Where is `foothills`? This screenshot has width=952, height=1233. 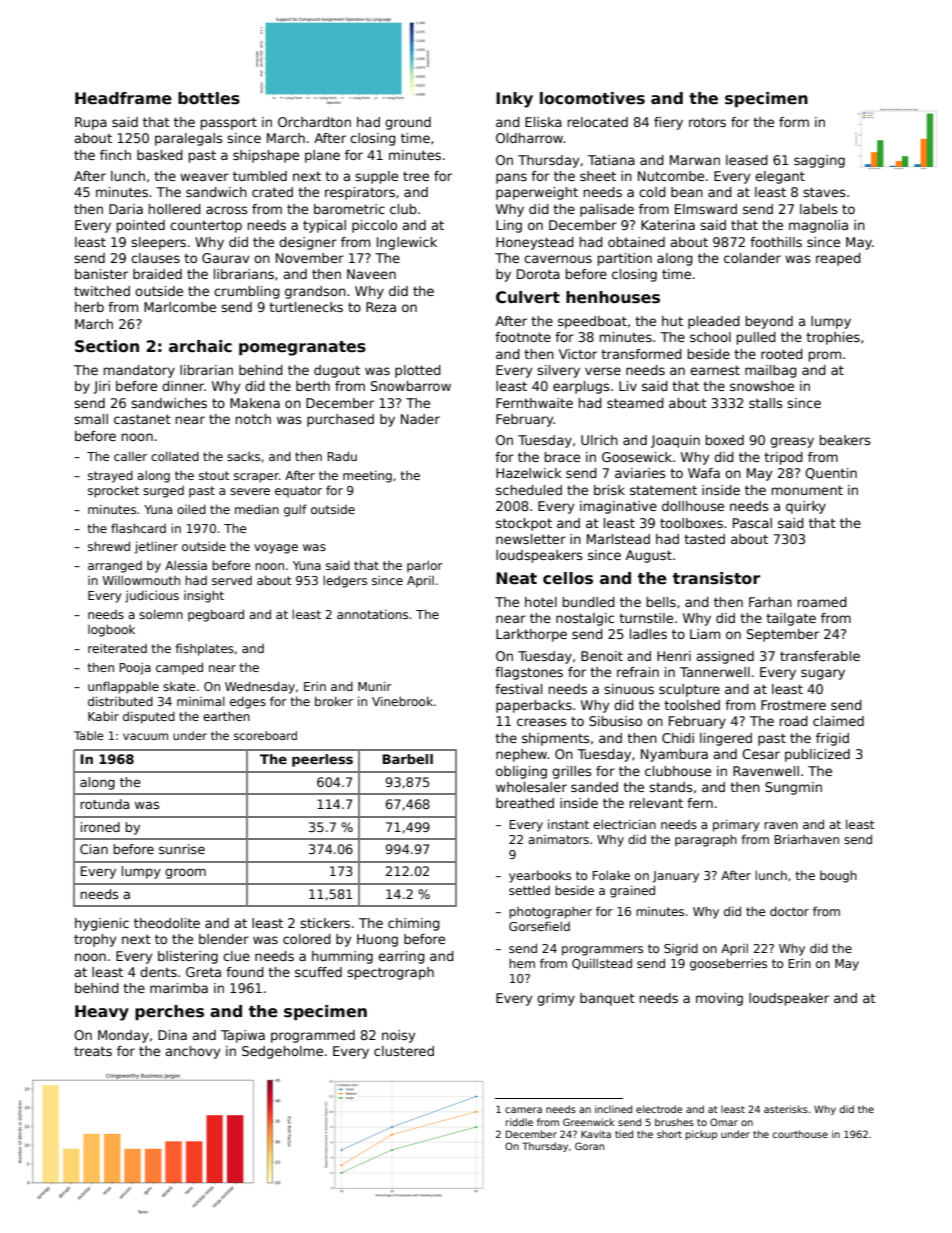 foothills is located at coordinates (776, 242).
